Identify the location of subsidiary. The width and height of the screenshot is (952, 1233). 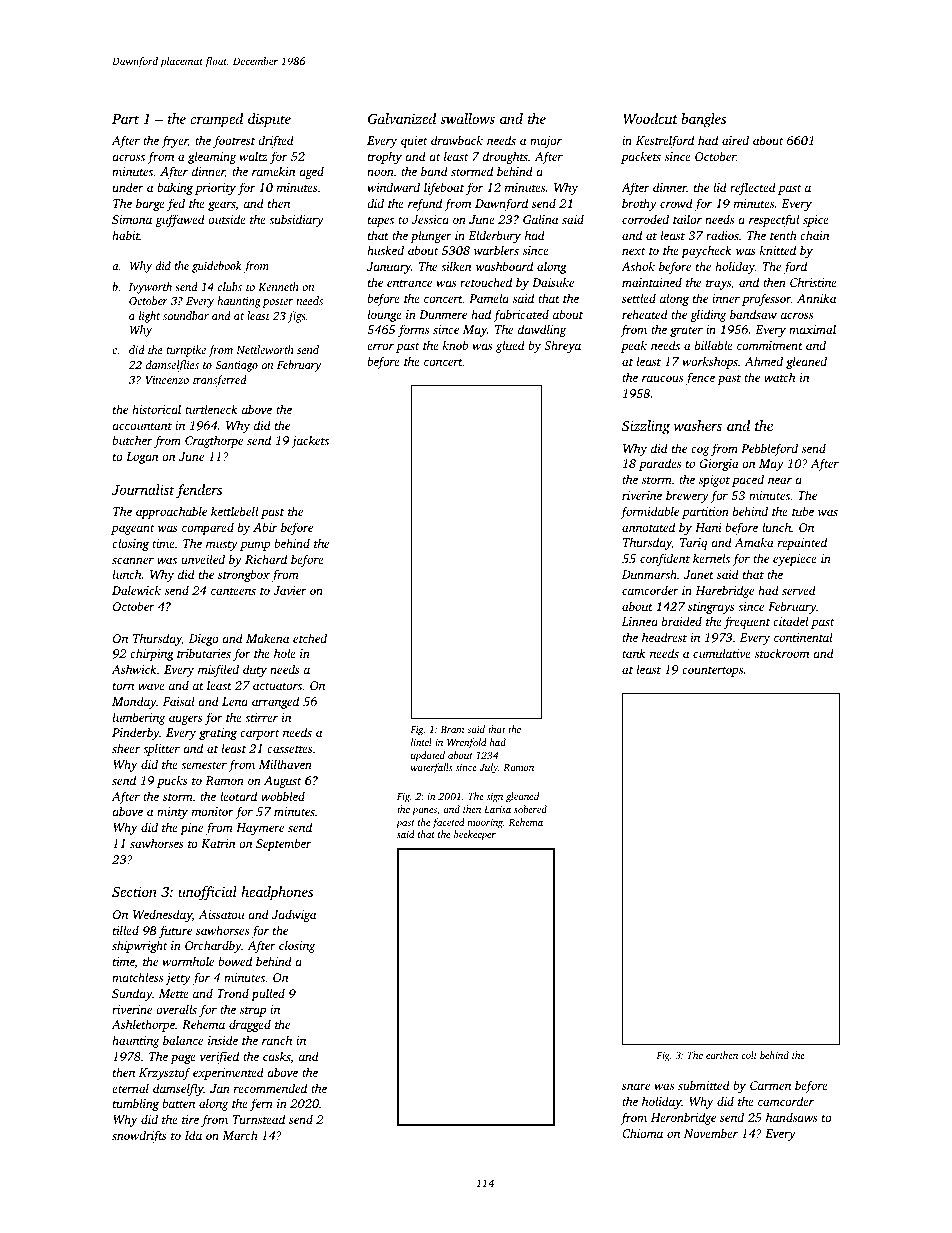
(296, 220).
